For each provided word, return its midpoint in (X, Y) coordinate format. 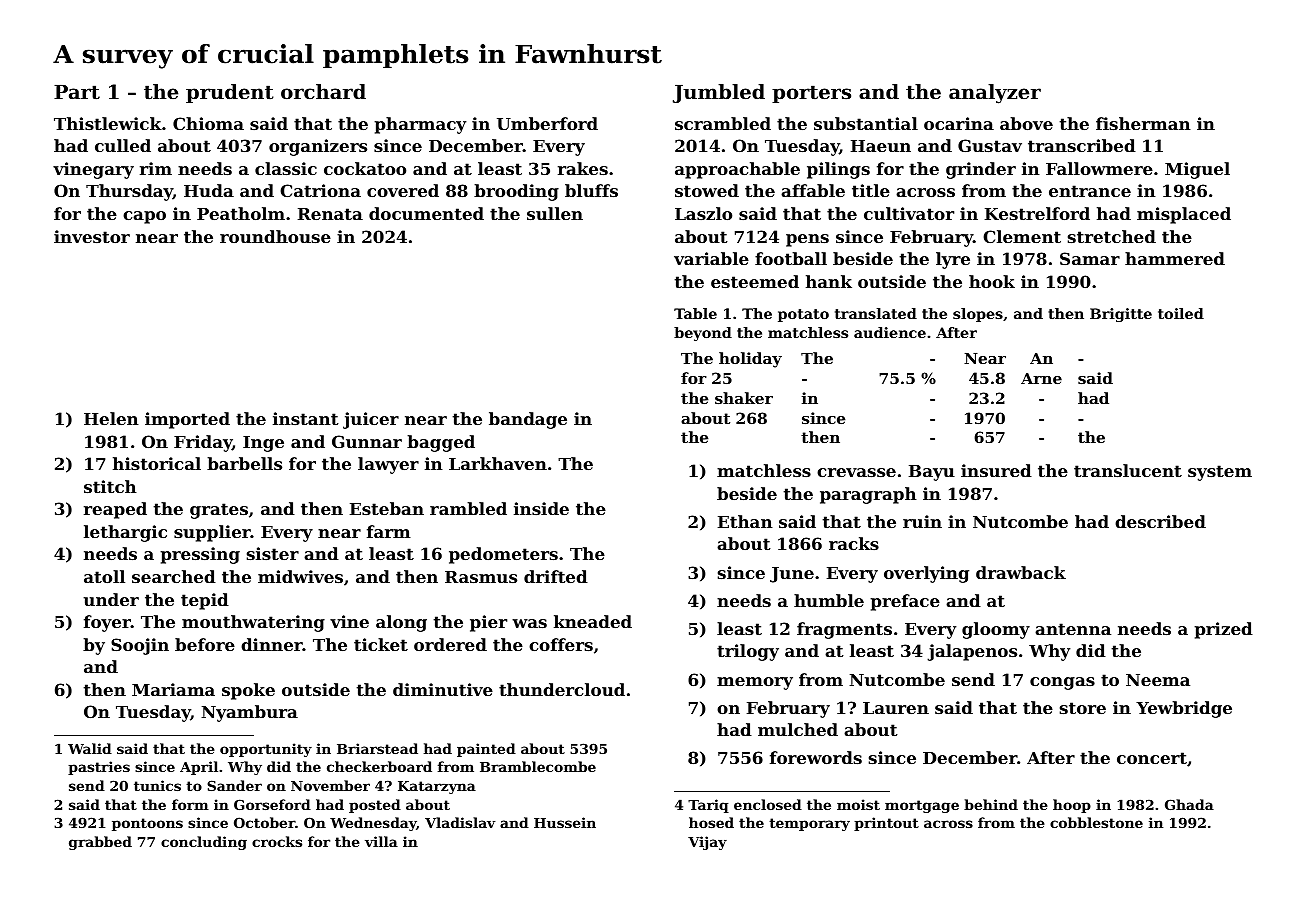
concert (1152, 758)
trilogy (748, 652)
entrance (1090, 191)
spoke (248, 691)
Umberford (547, 123)
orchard (323, 92)
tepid (205, 601)
